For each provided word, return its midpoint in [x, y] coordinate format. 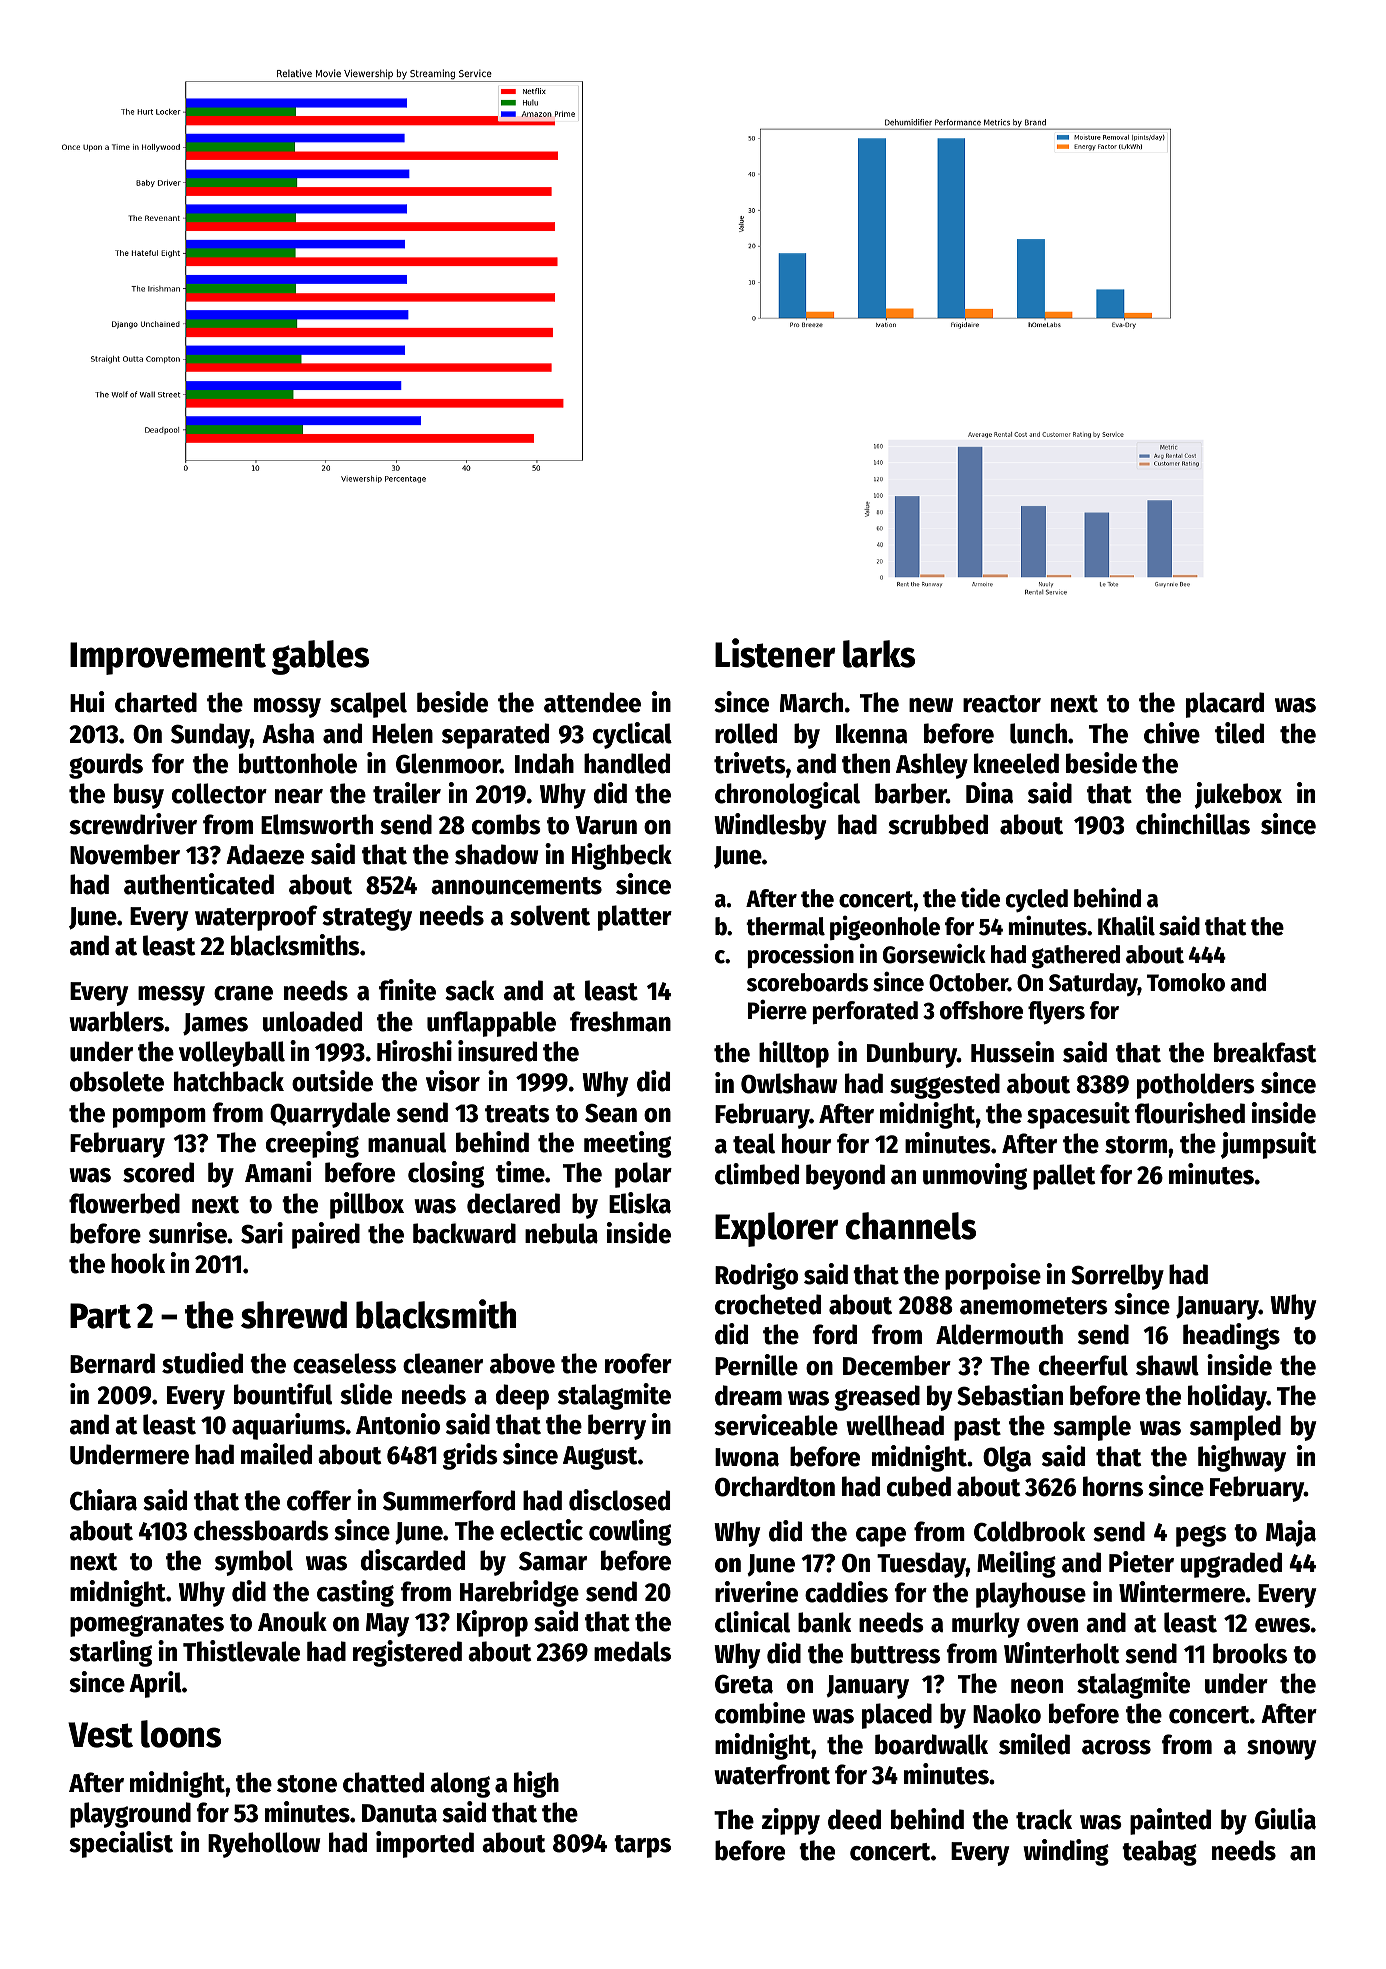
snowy [1281, 1750]
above [522, 1363]
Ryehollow [264, 1845]
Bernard [112, 1363]
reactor [1002, 704]
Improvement [168, 658]
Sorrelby [1117, 1277]
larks [879, 654]
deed [854, 1819]
